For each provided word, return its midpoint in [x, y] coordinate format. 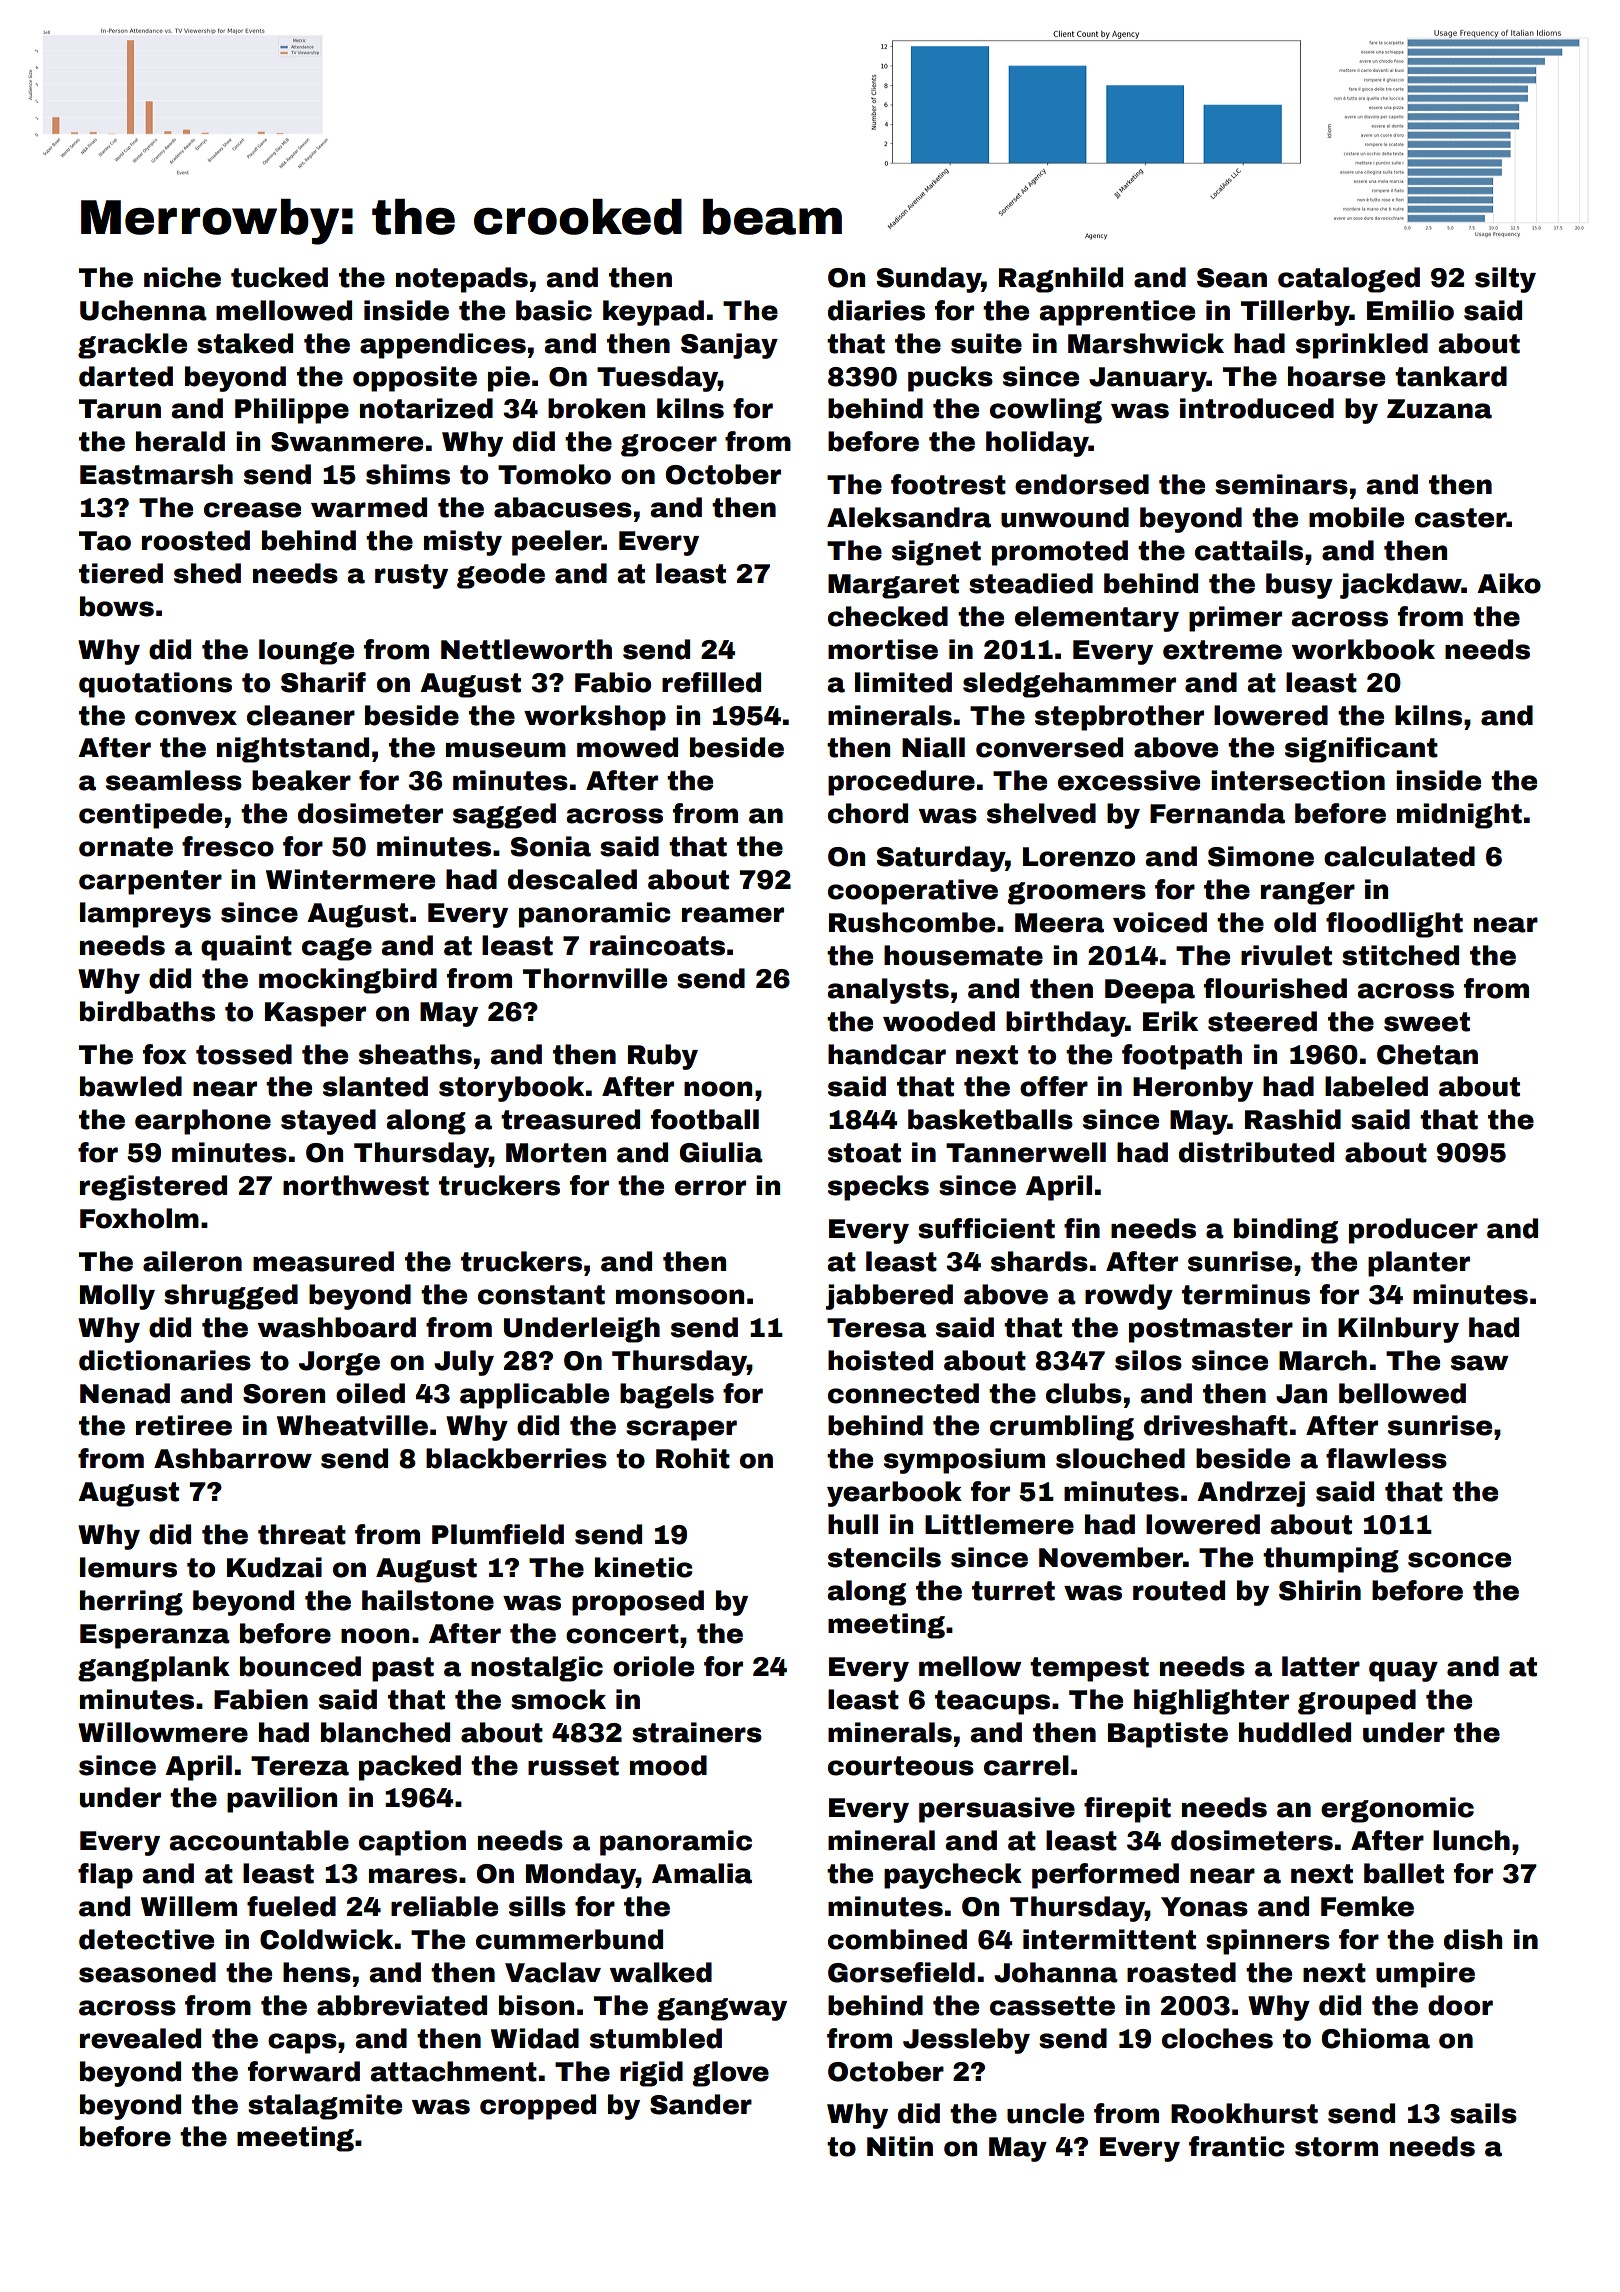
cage [337, 949]
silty [1505, 280]
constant [541, 1295]
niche [182, 277]
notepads [462, 280]
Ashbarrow [233, 1458]
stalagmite [325, 2107]
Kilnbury [1398, 1330]
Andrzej [1251, 1494]
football [705, 1119]
